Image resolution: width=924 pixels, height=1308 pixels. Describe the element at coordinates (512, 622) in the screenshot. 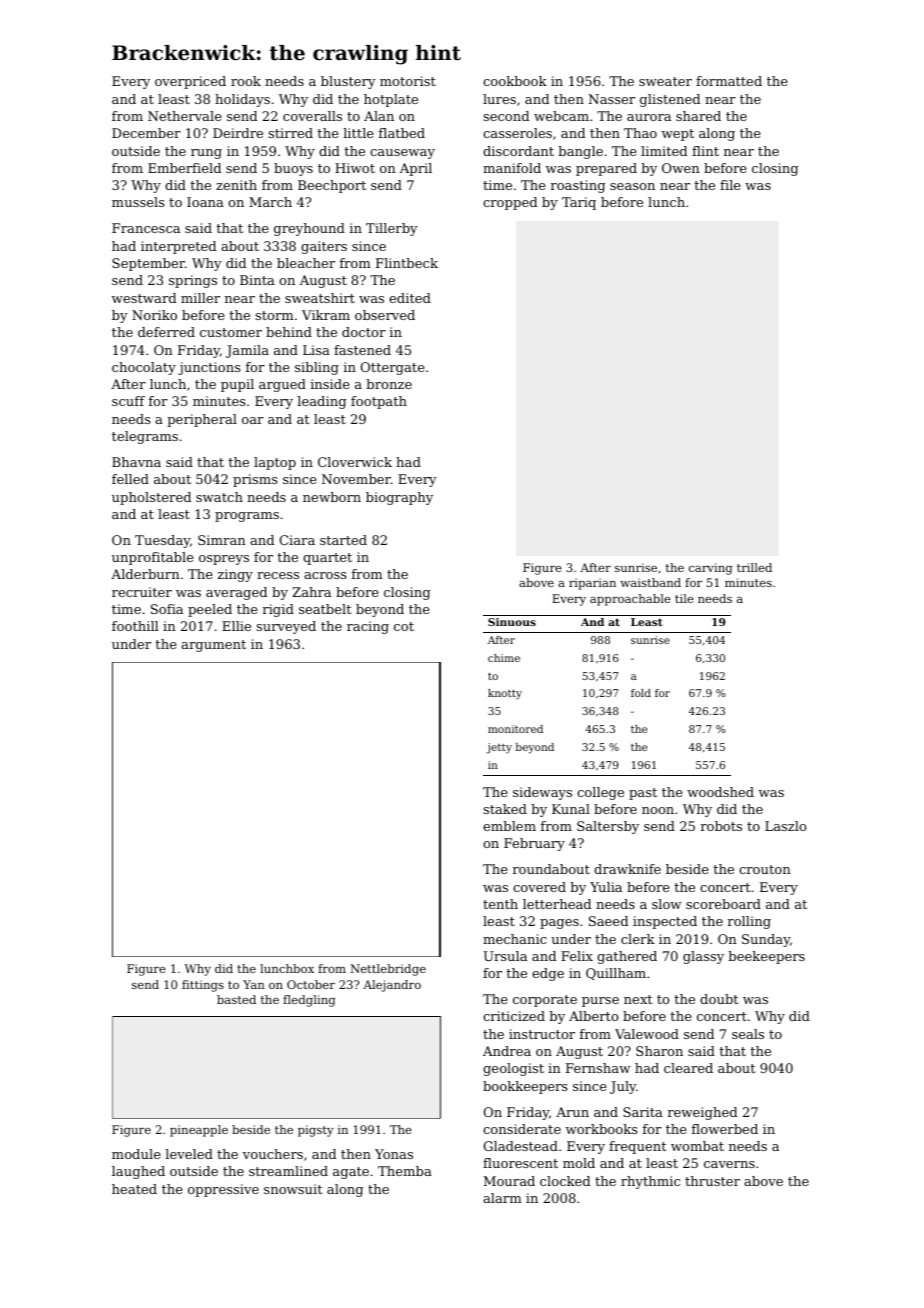

I see `Sinuous` at that location.
